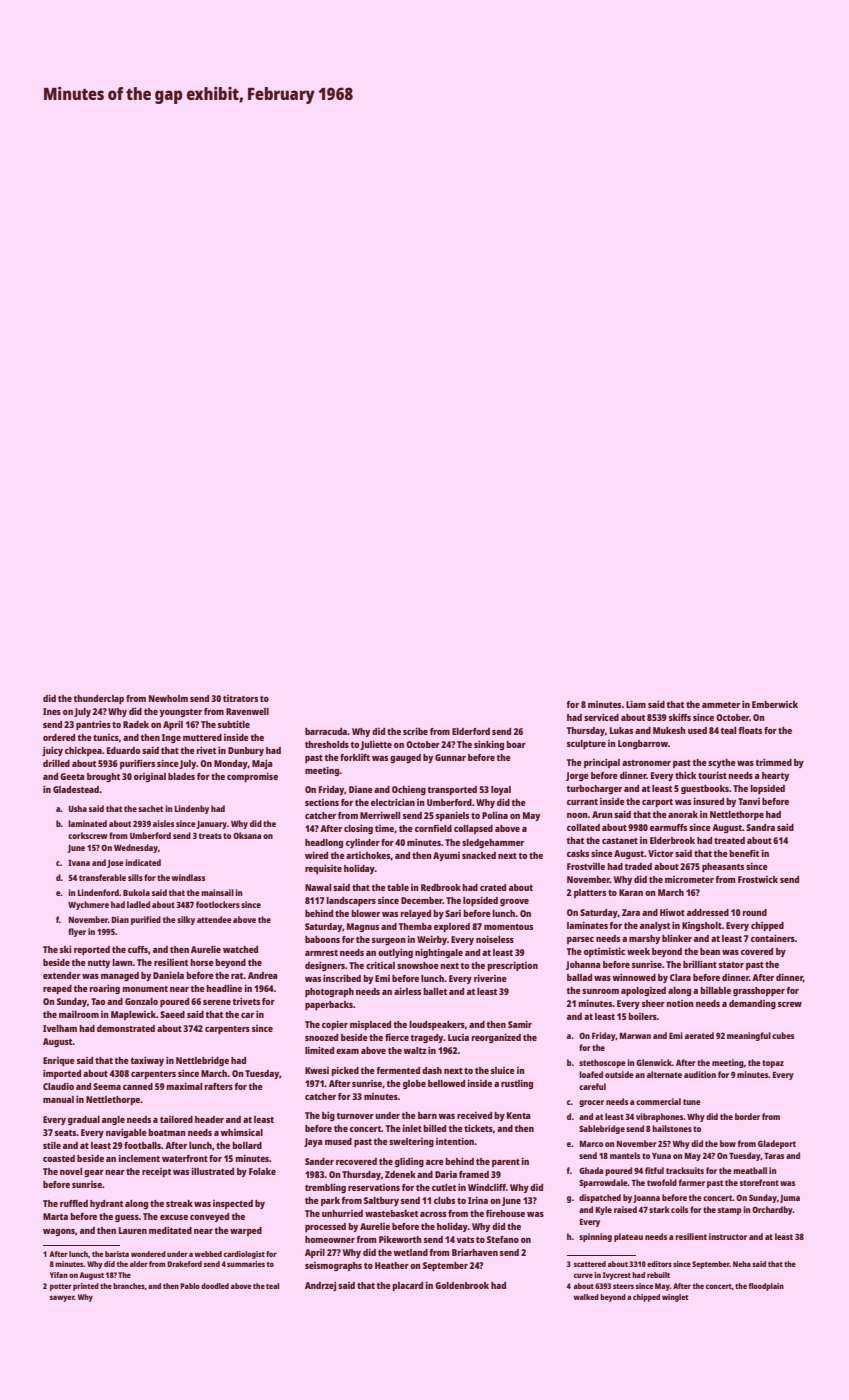  What do you see at coordinates (320, 1286) in the screenshot?
I see `Andrzej` at bounding box center [320, 1286].
